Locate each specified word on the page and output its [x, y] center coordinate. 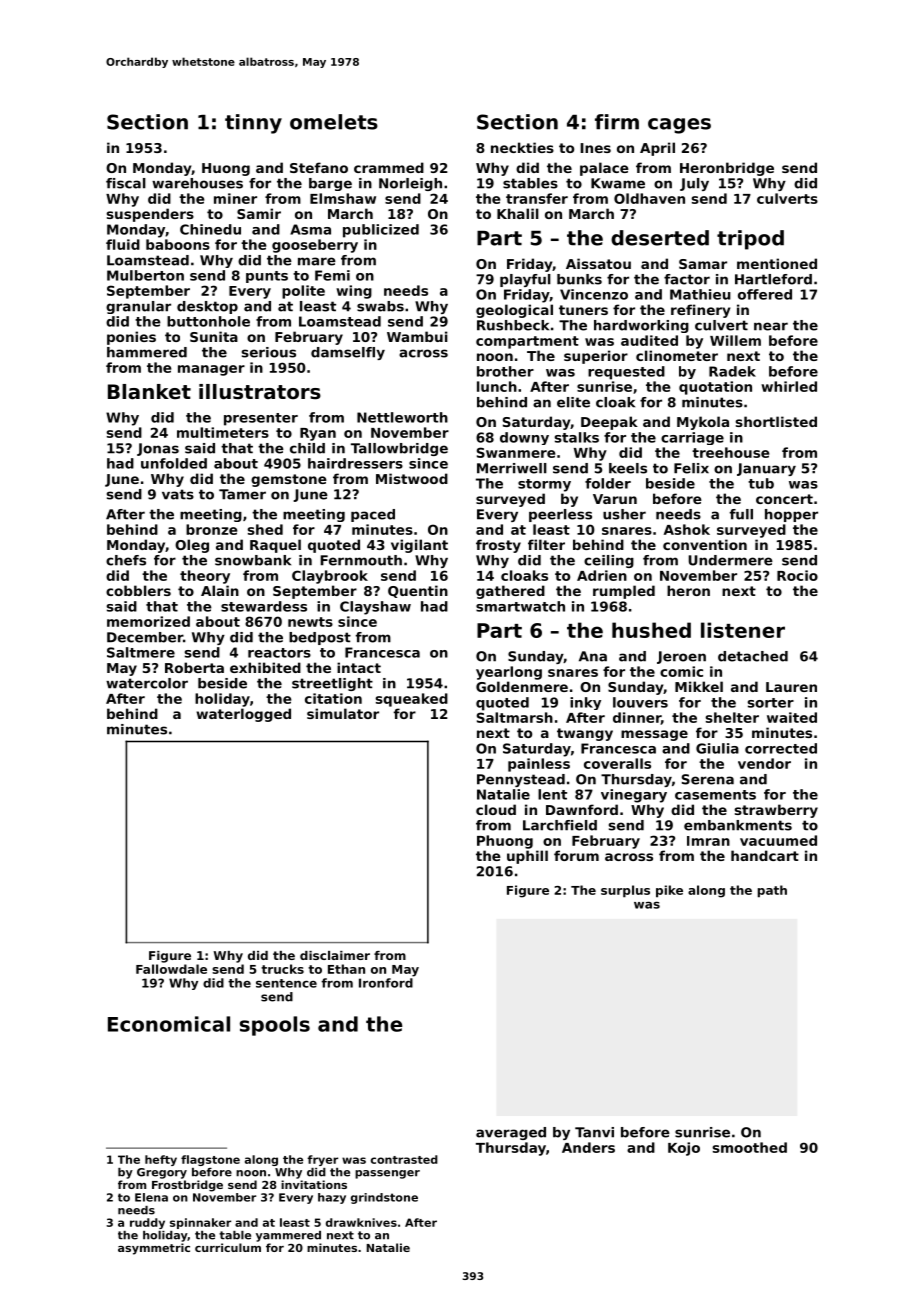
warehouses [197, 183]
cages [679, 126]
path [772, 891]
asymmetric [154, 1249]
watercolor [147, 683]
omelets [334, 122]
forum [576, 855]
